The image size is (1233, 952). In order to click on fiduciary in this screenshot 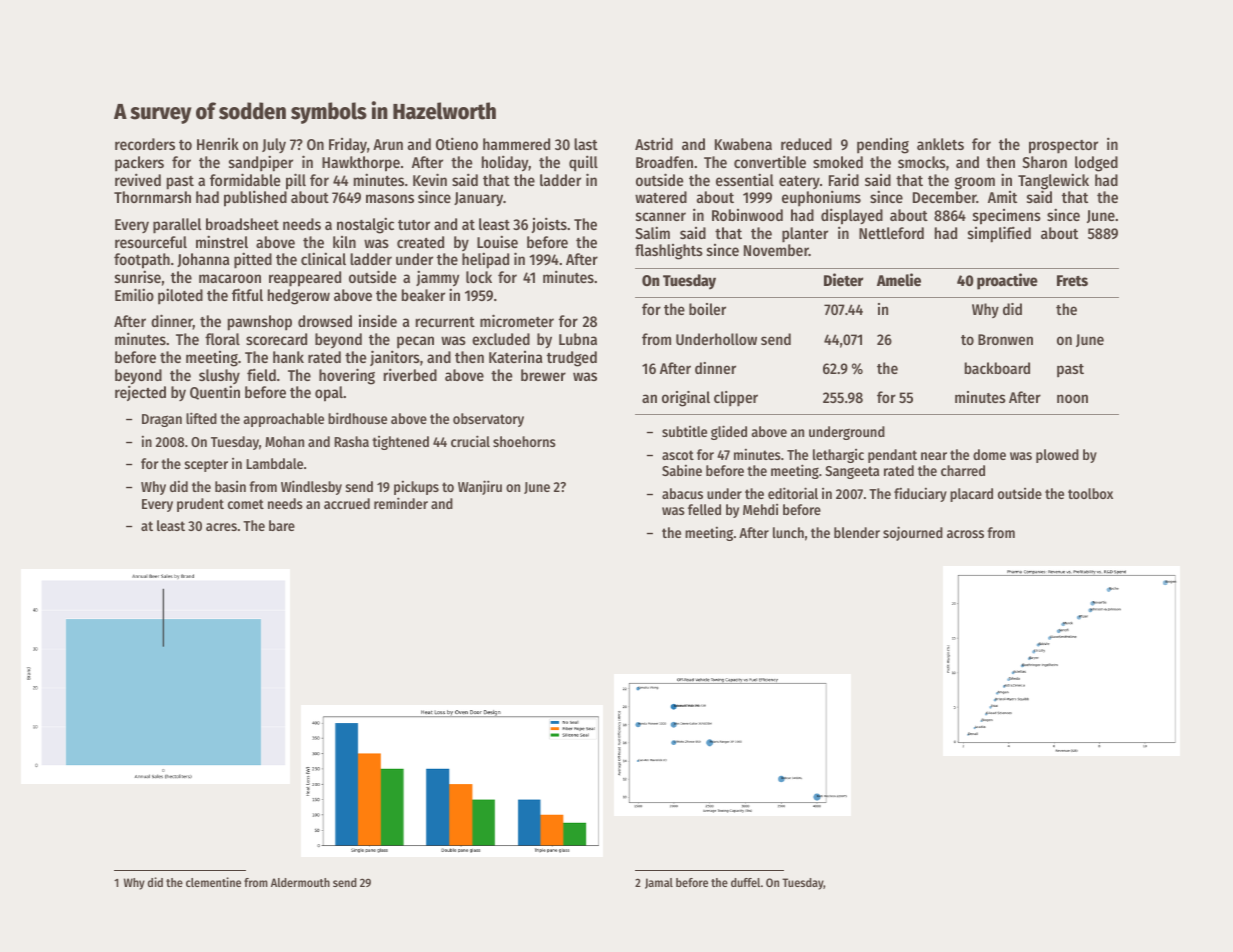, I will do `click(920, 494)`.
